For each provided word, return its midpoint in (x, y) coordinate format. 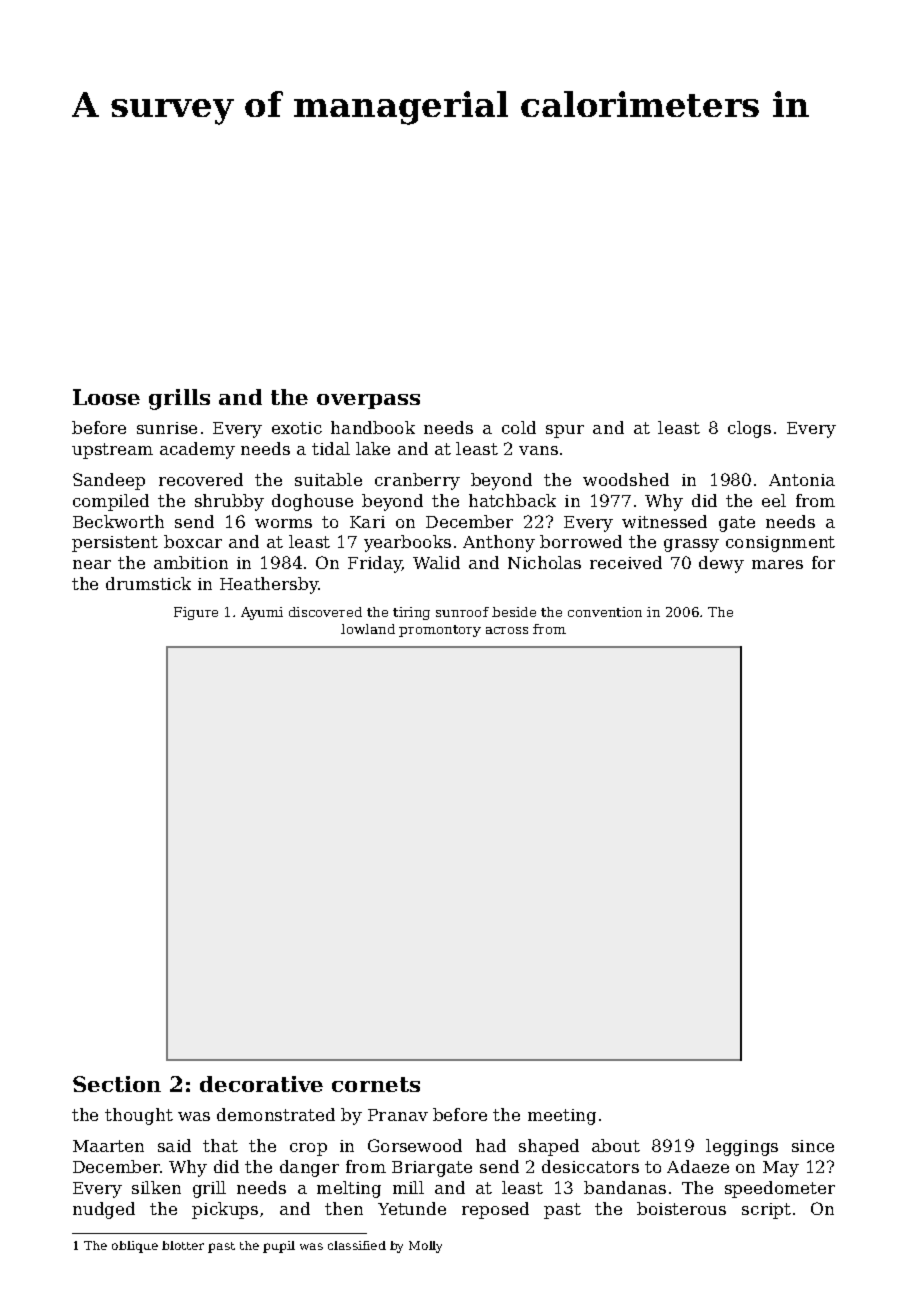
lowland (368, 629)
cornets (376, 1084)
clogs (749, 429)
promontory (440, 631)
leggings (742, 1147)
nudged (104, 1210)
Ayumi (262, 613)
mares (777, 564)
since (813, 1146)
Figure (196, 613)
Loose (106, 397)
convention (605, 612)
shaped (549, 1147)
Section (117, 1084)
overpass (368, 401)
